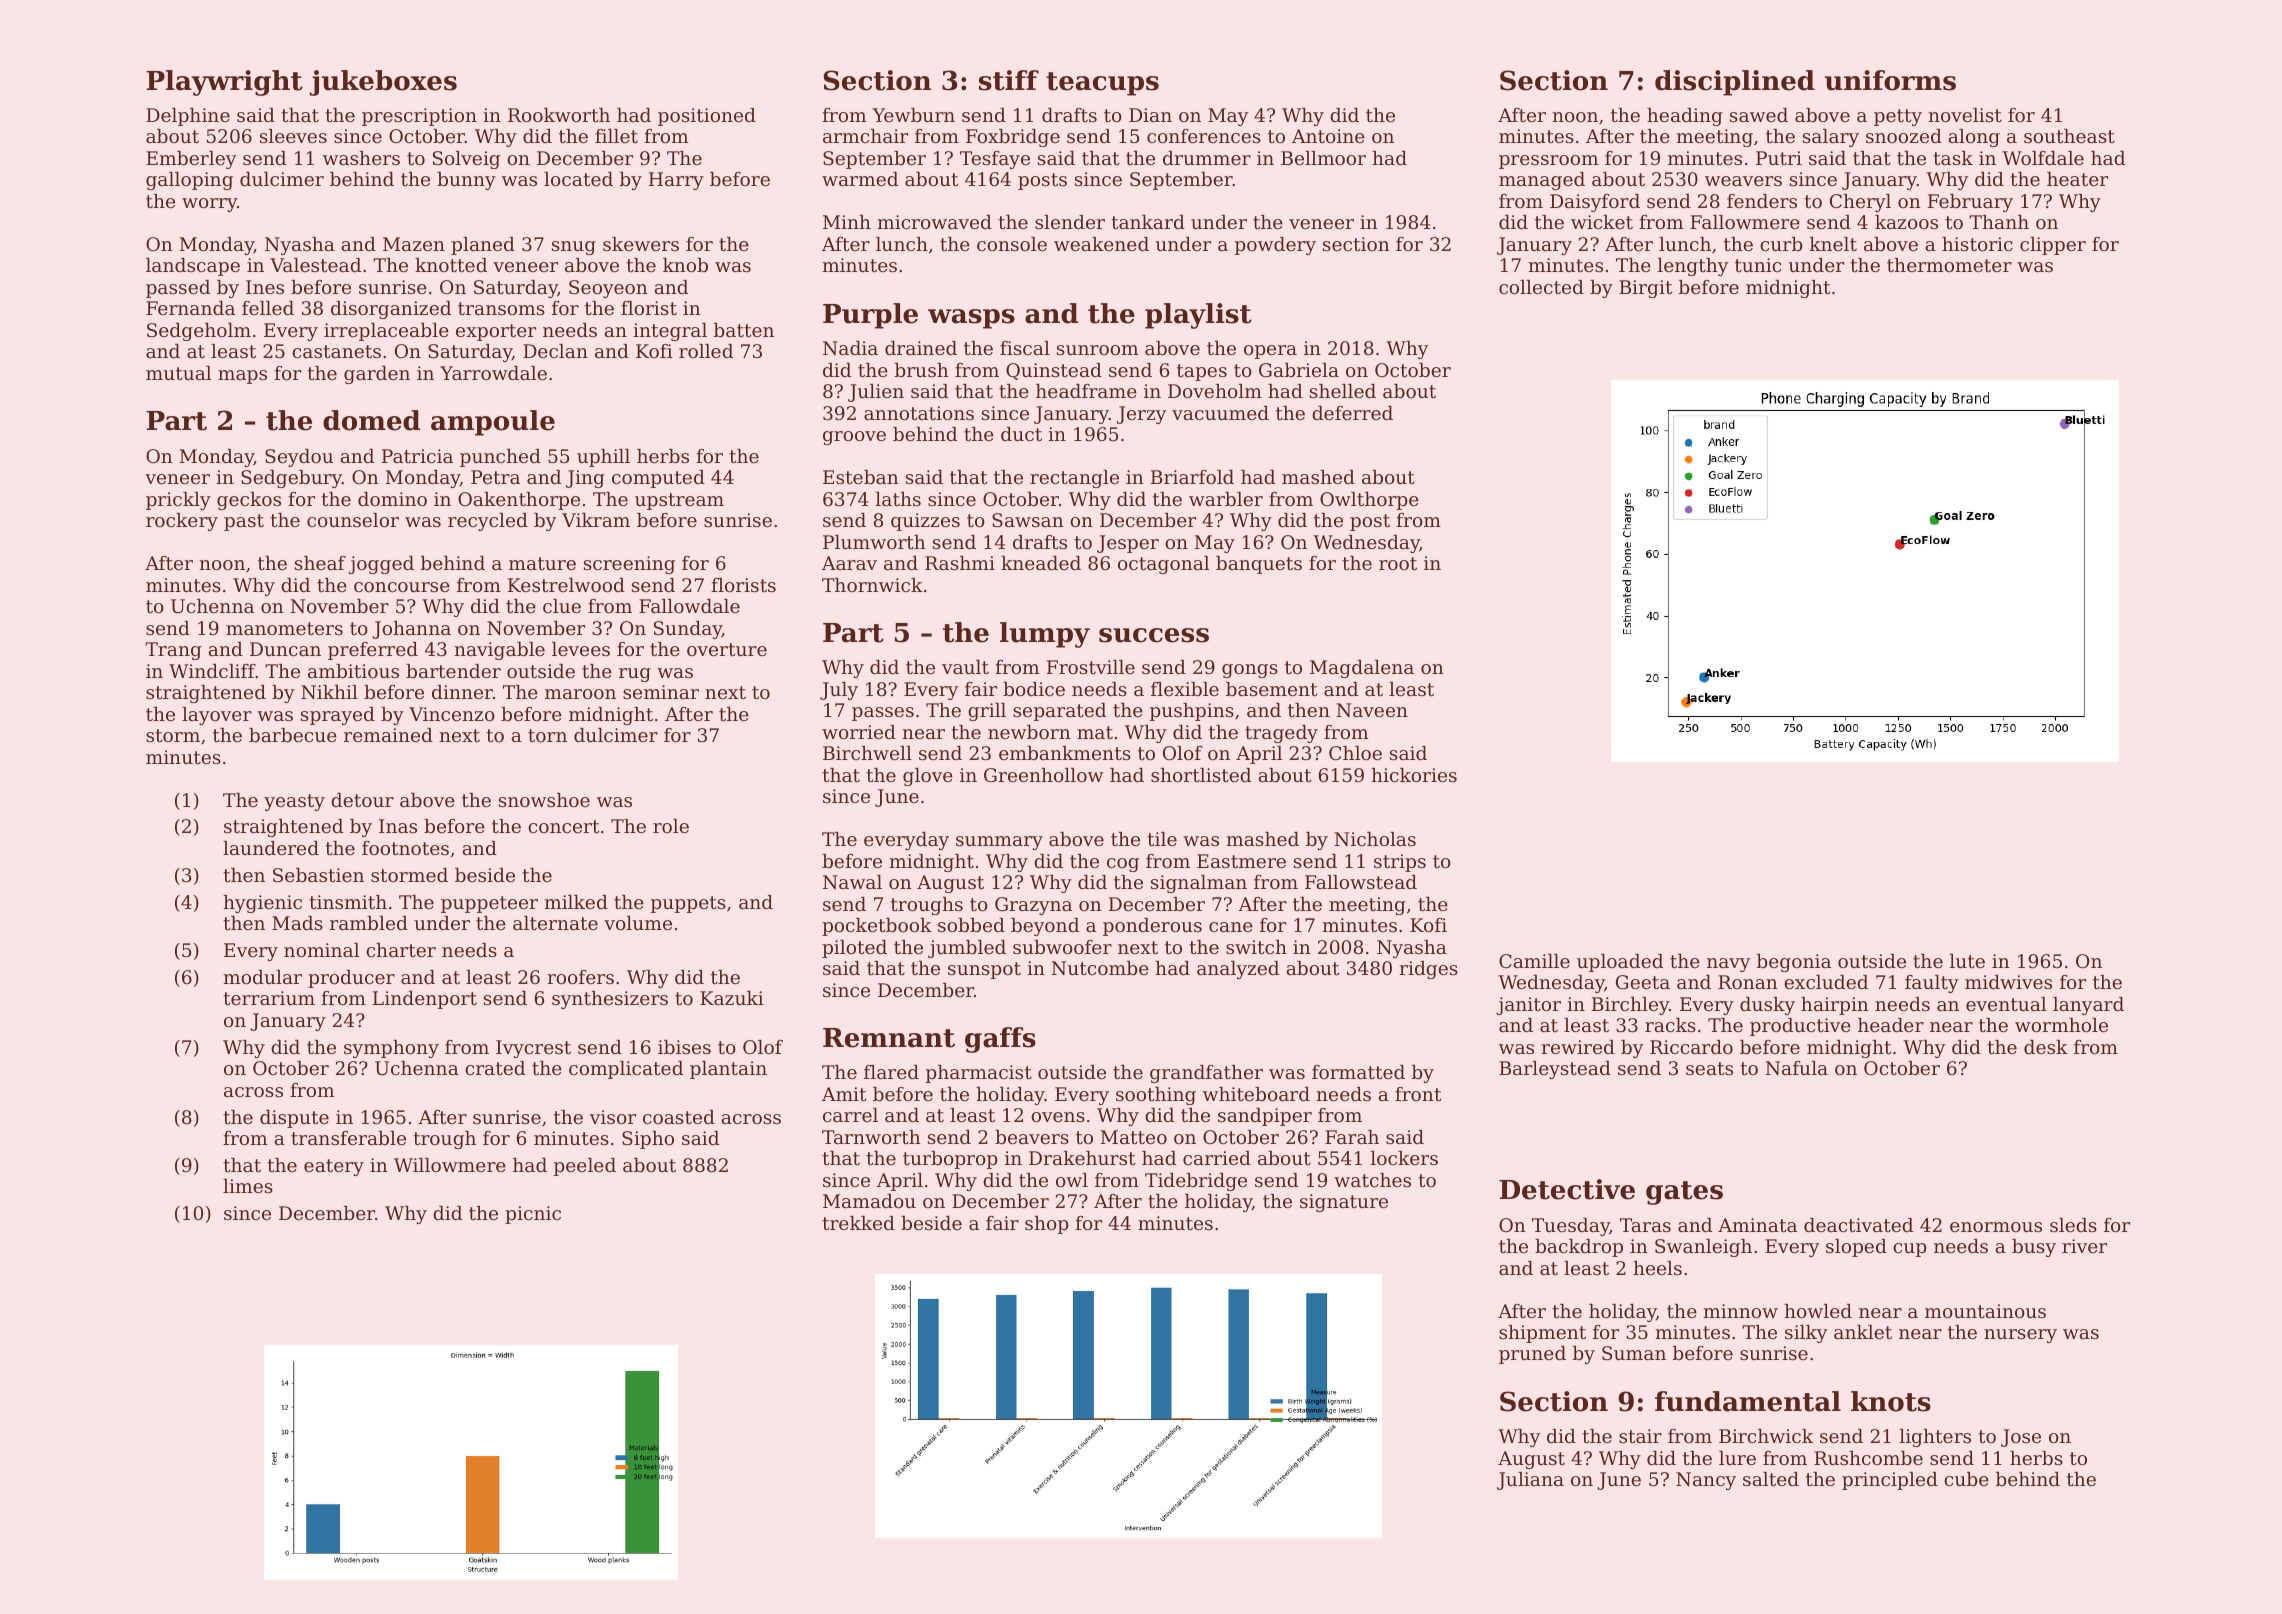  I want to click on alternate, so click(555, 923).
